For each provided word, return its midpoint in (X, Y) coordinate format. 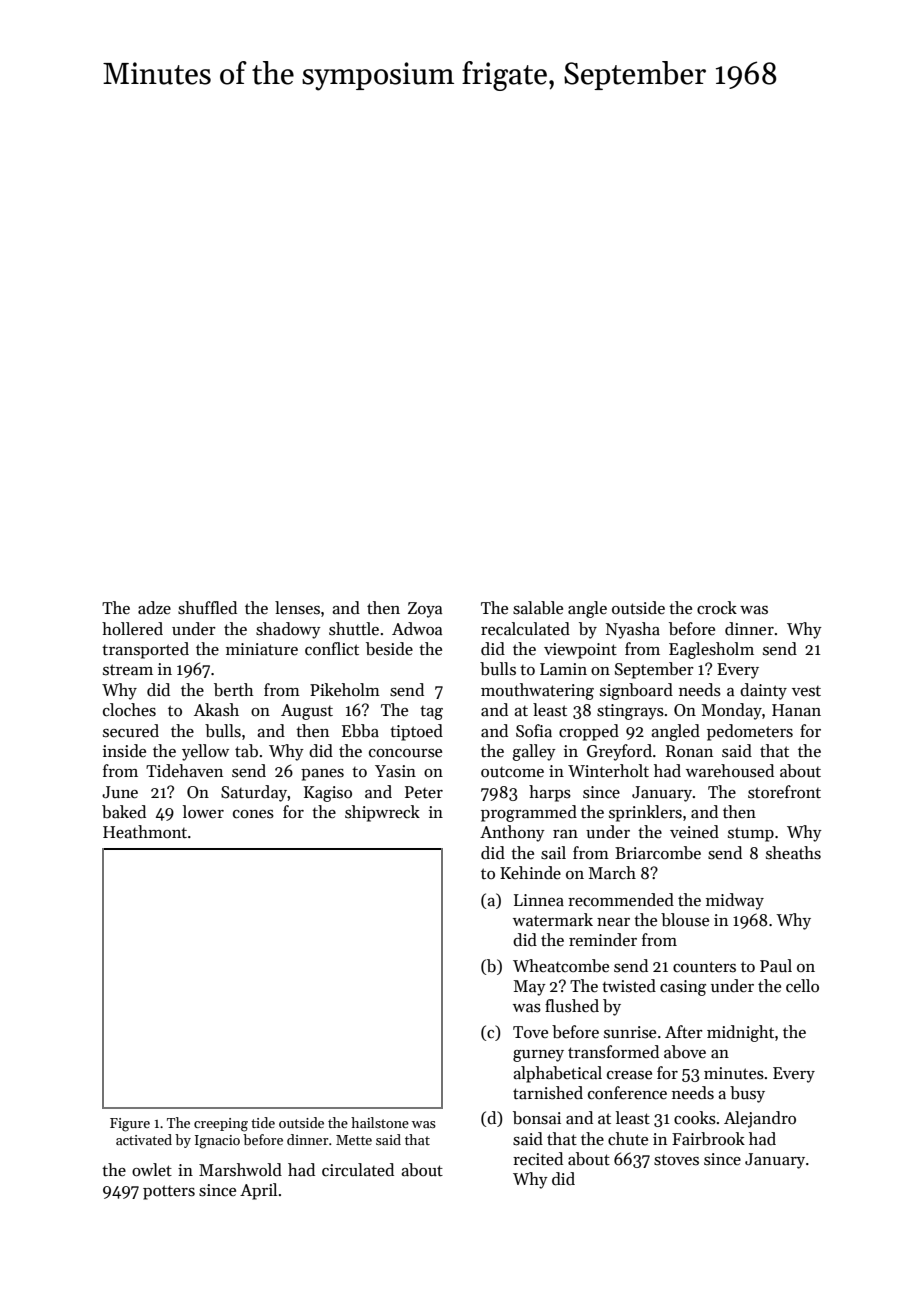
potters (169, 1192)
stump (751, 834)
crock (717, 608)
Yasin (395, 771)
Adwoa (417, 629)
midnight (740, 1033)
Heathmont (145, 832)
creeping (221, 1125)
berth (234, 690)
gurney (538, 1056)
